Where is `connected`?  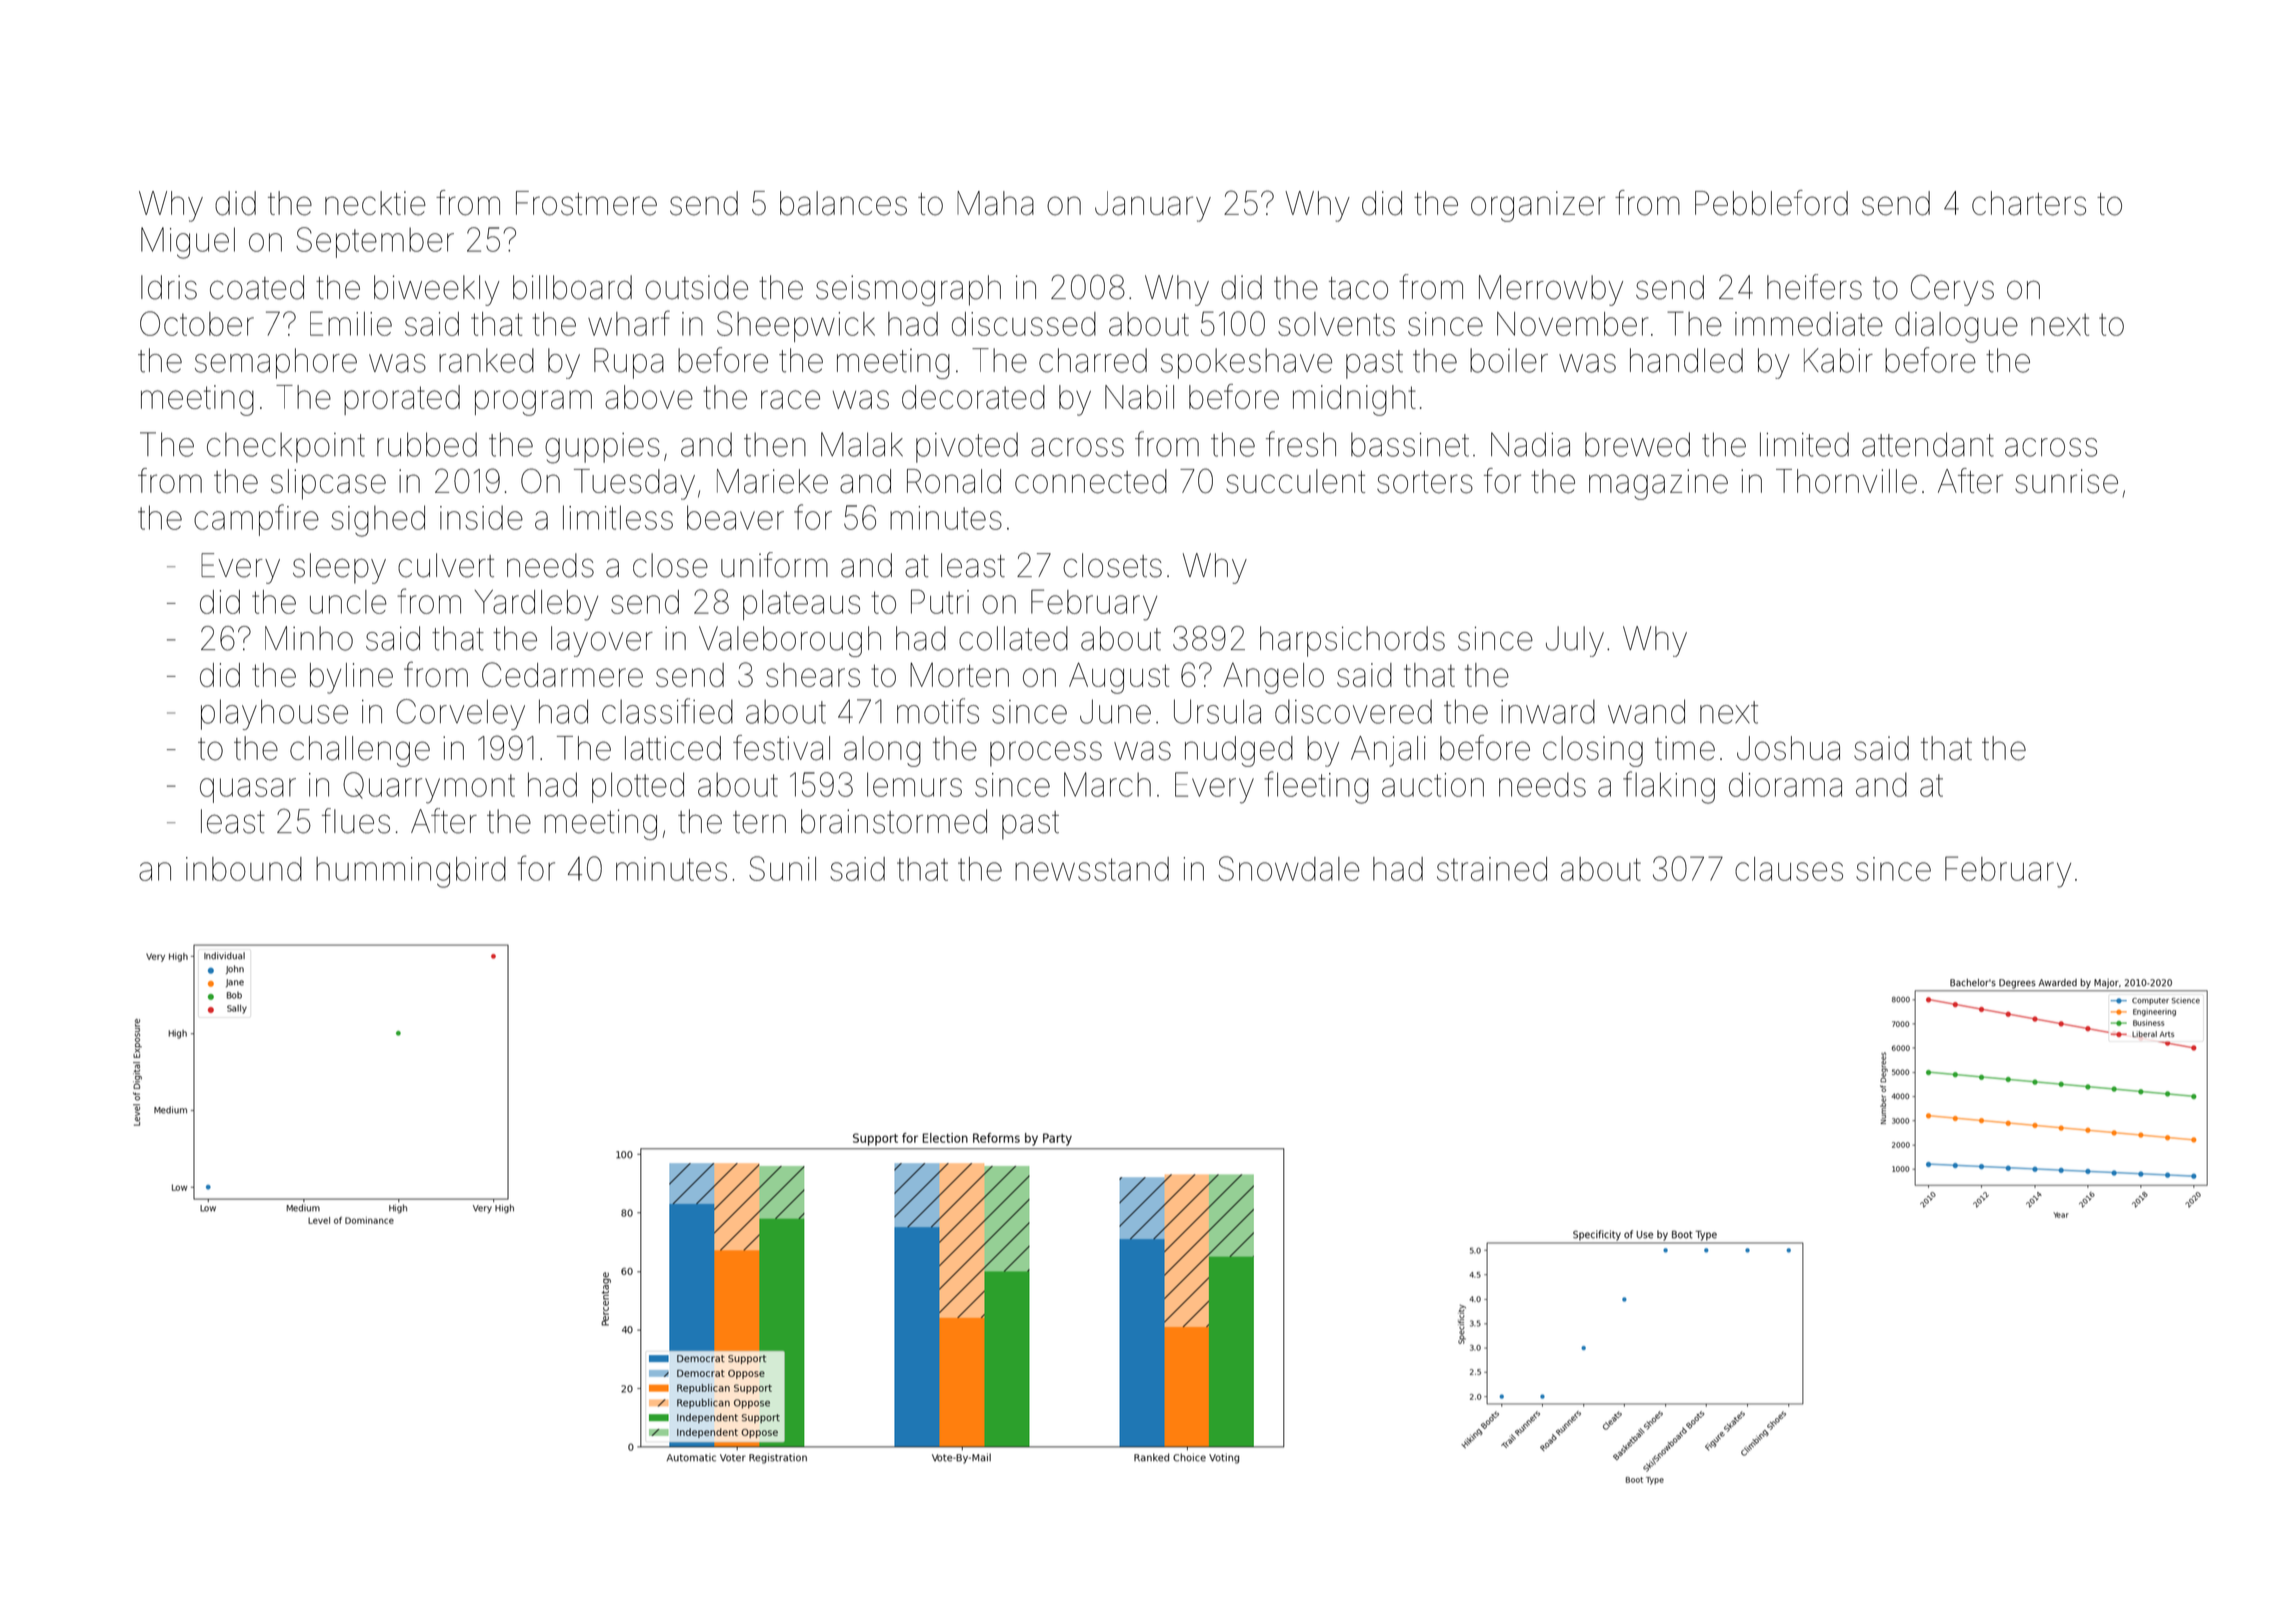 connected is located at coordinates (1091, 481).
